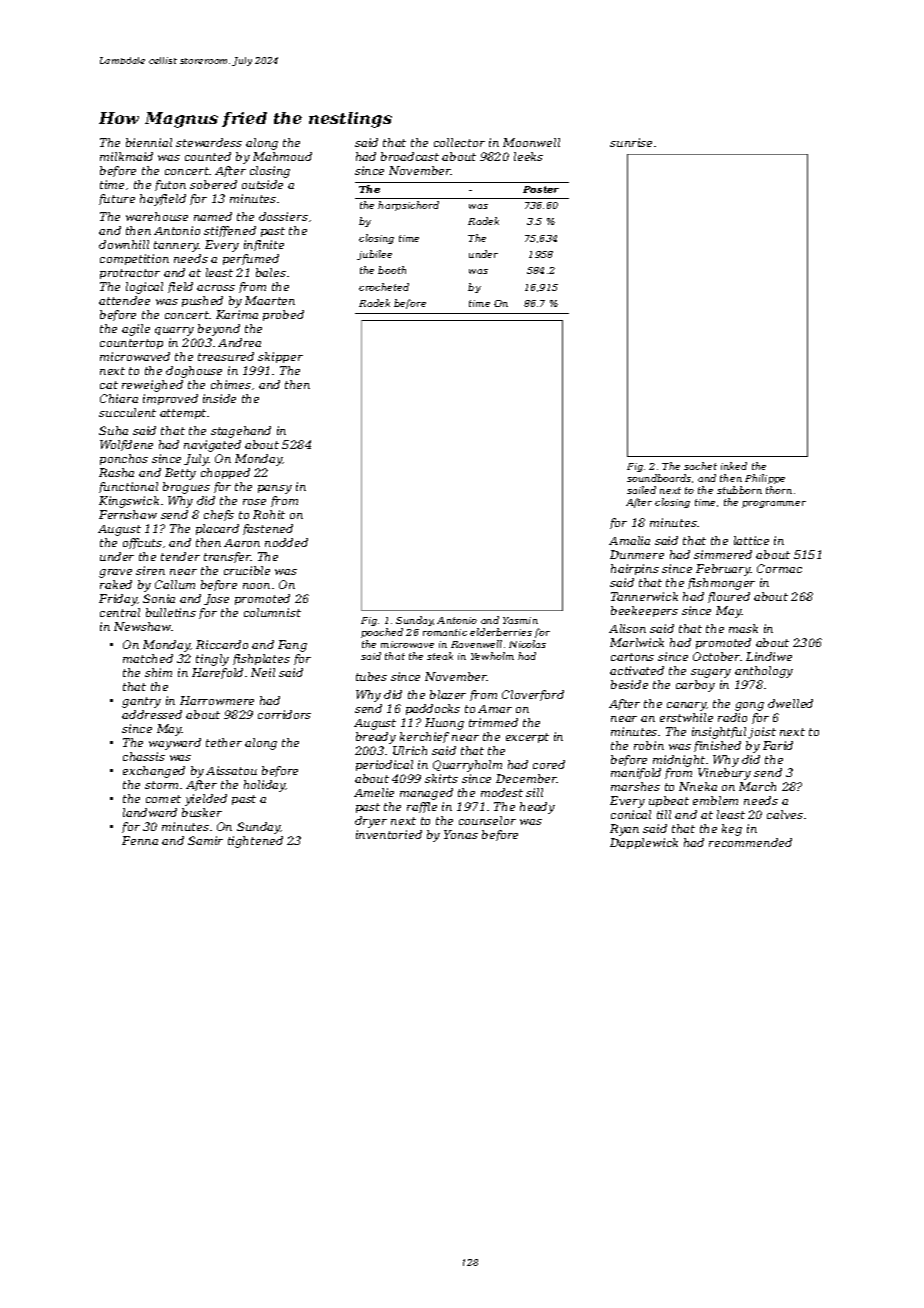 The height and width of the image is (1308, 924). What do you see at coordinates (142, 543) in the image?
I see `offcuts` at bounding box center [142, 543].
